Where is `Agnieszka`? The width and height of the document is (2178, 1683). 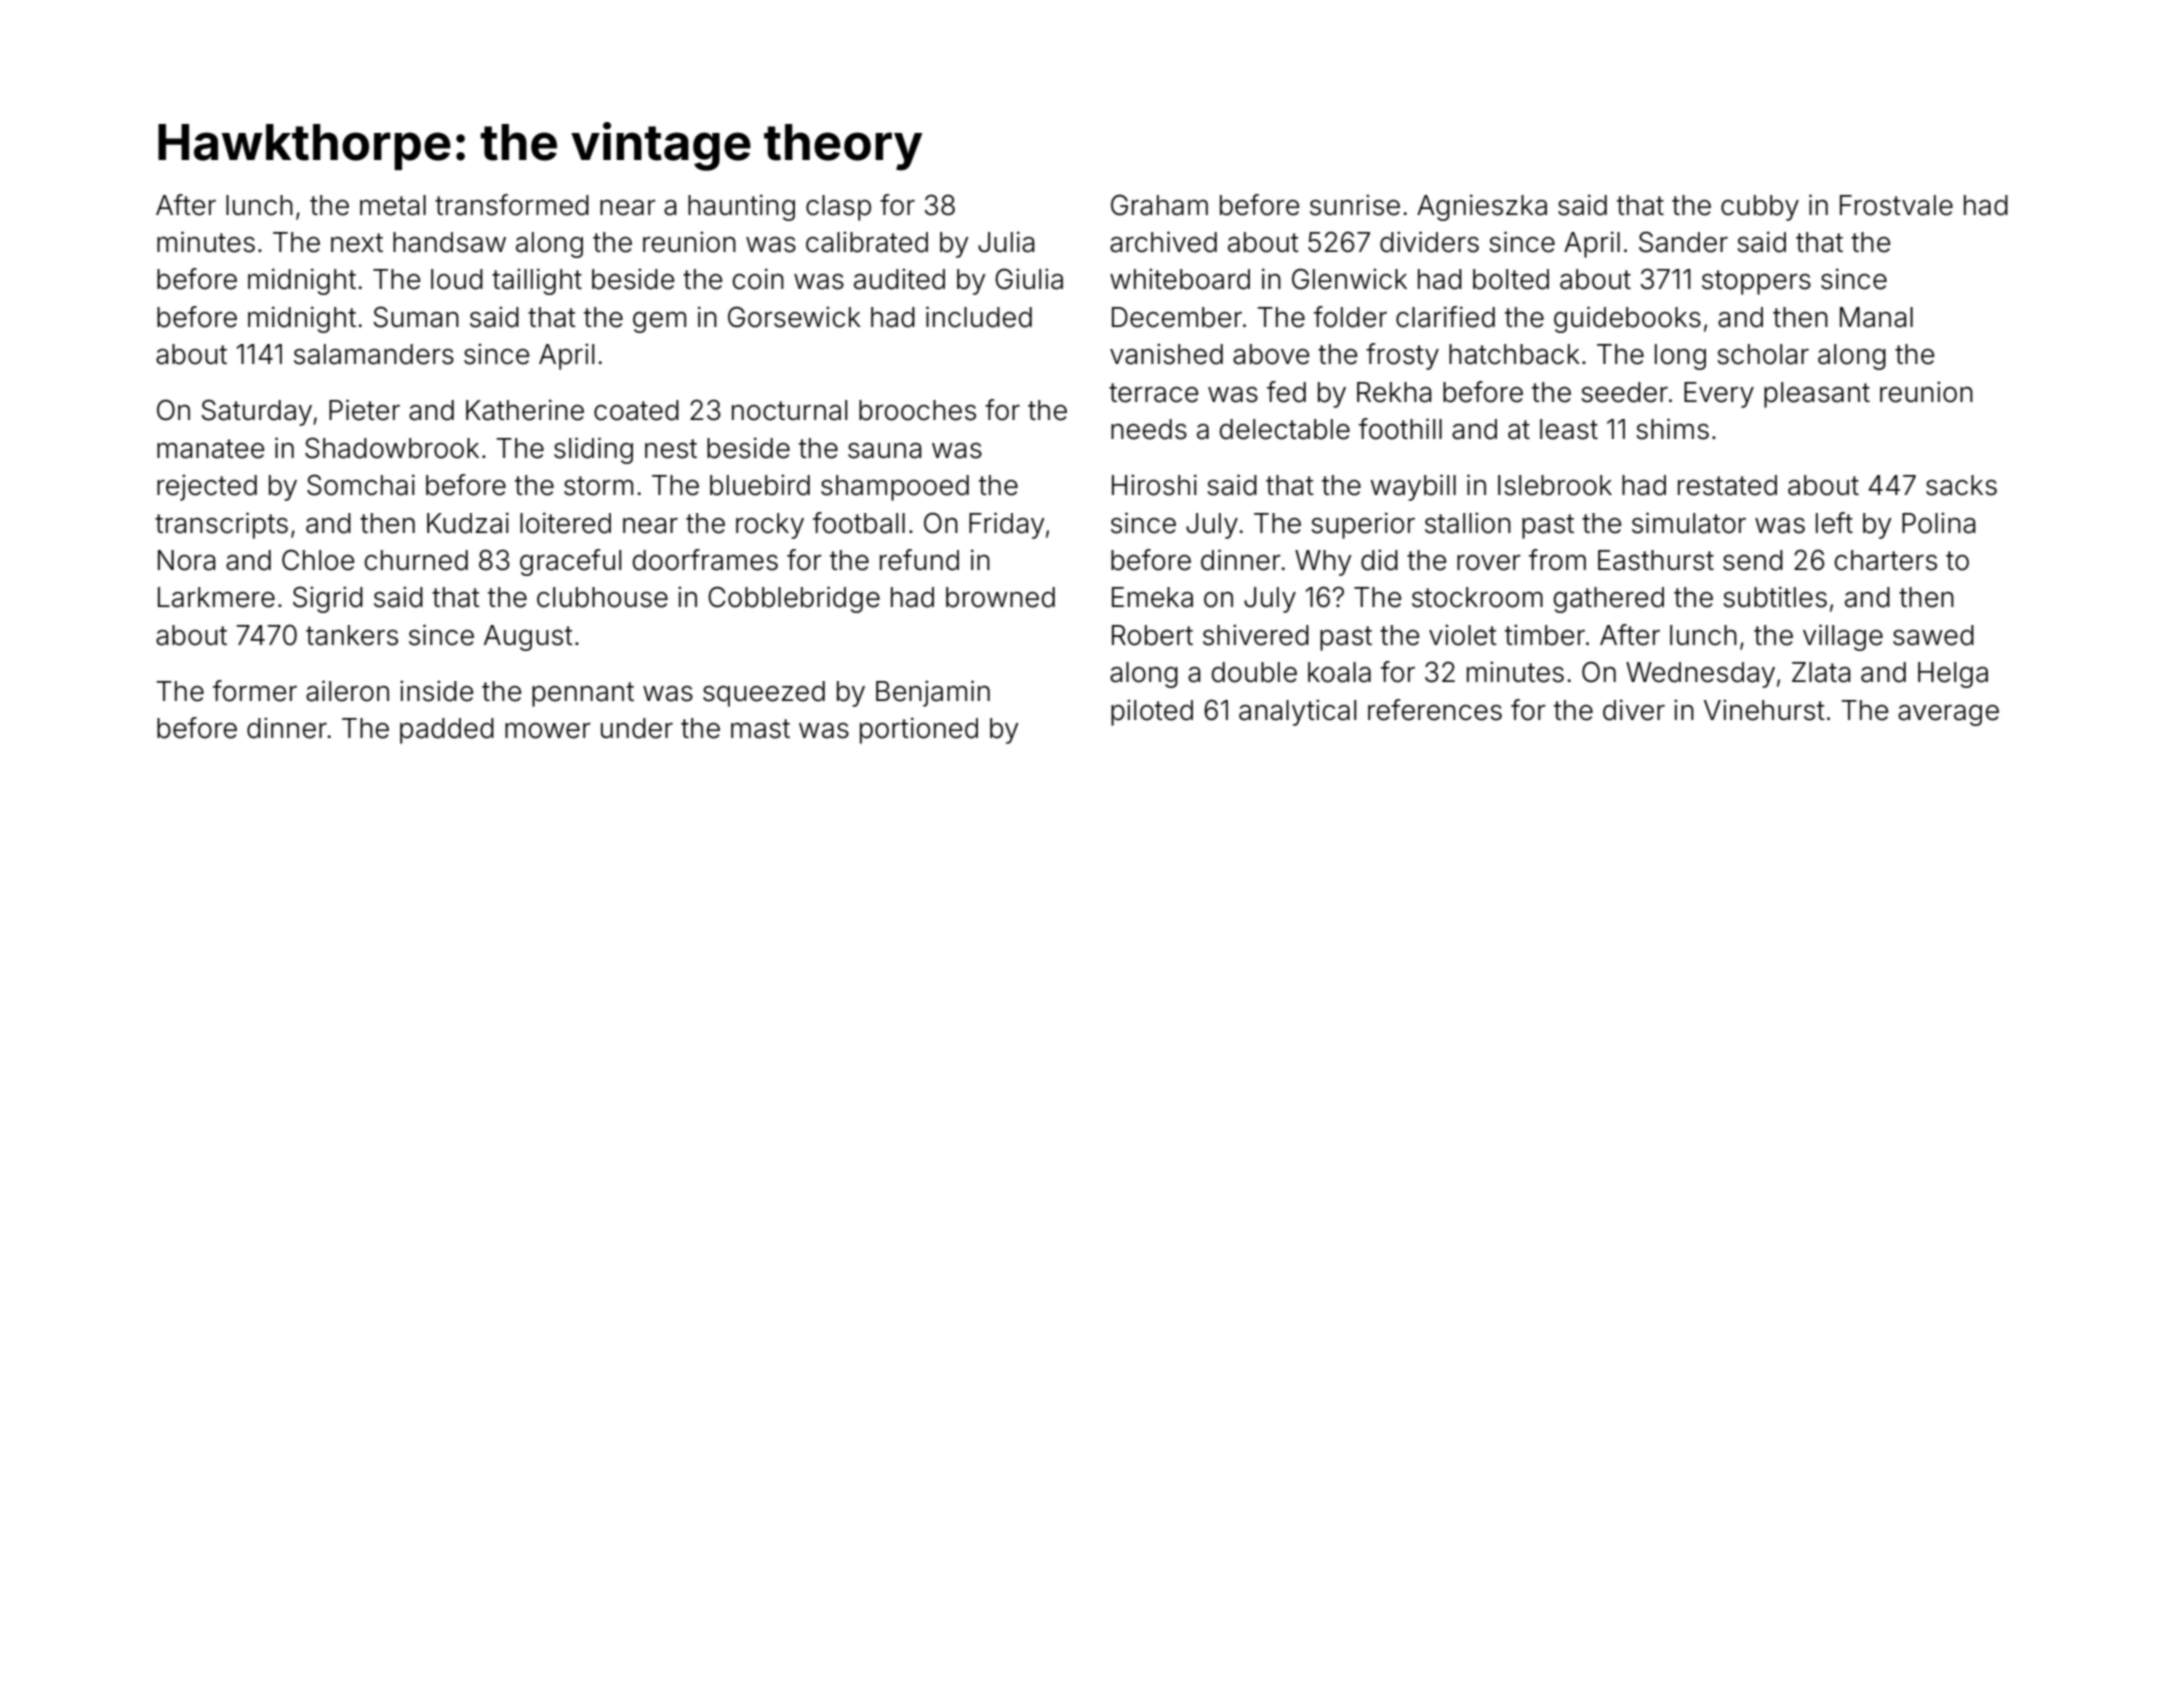 Agnieszka is located at coordinates (1482, 207).
